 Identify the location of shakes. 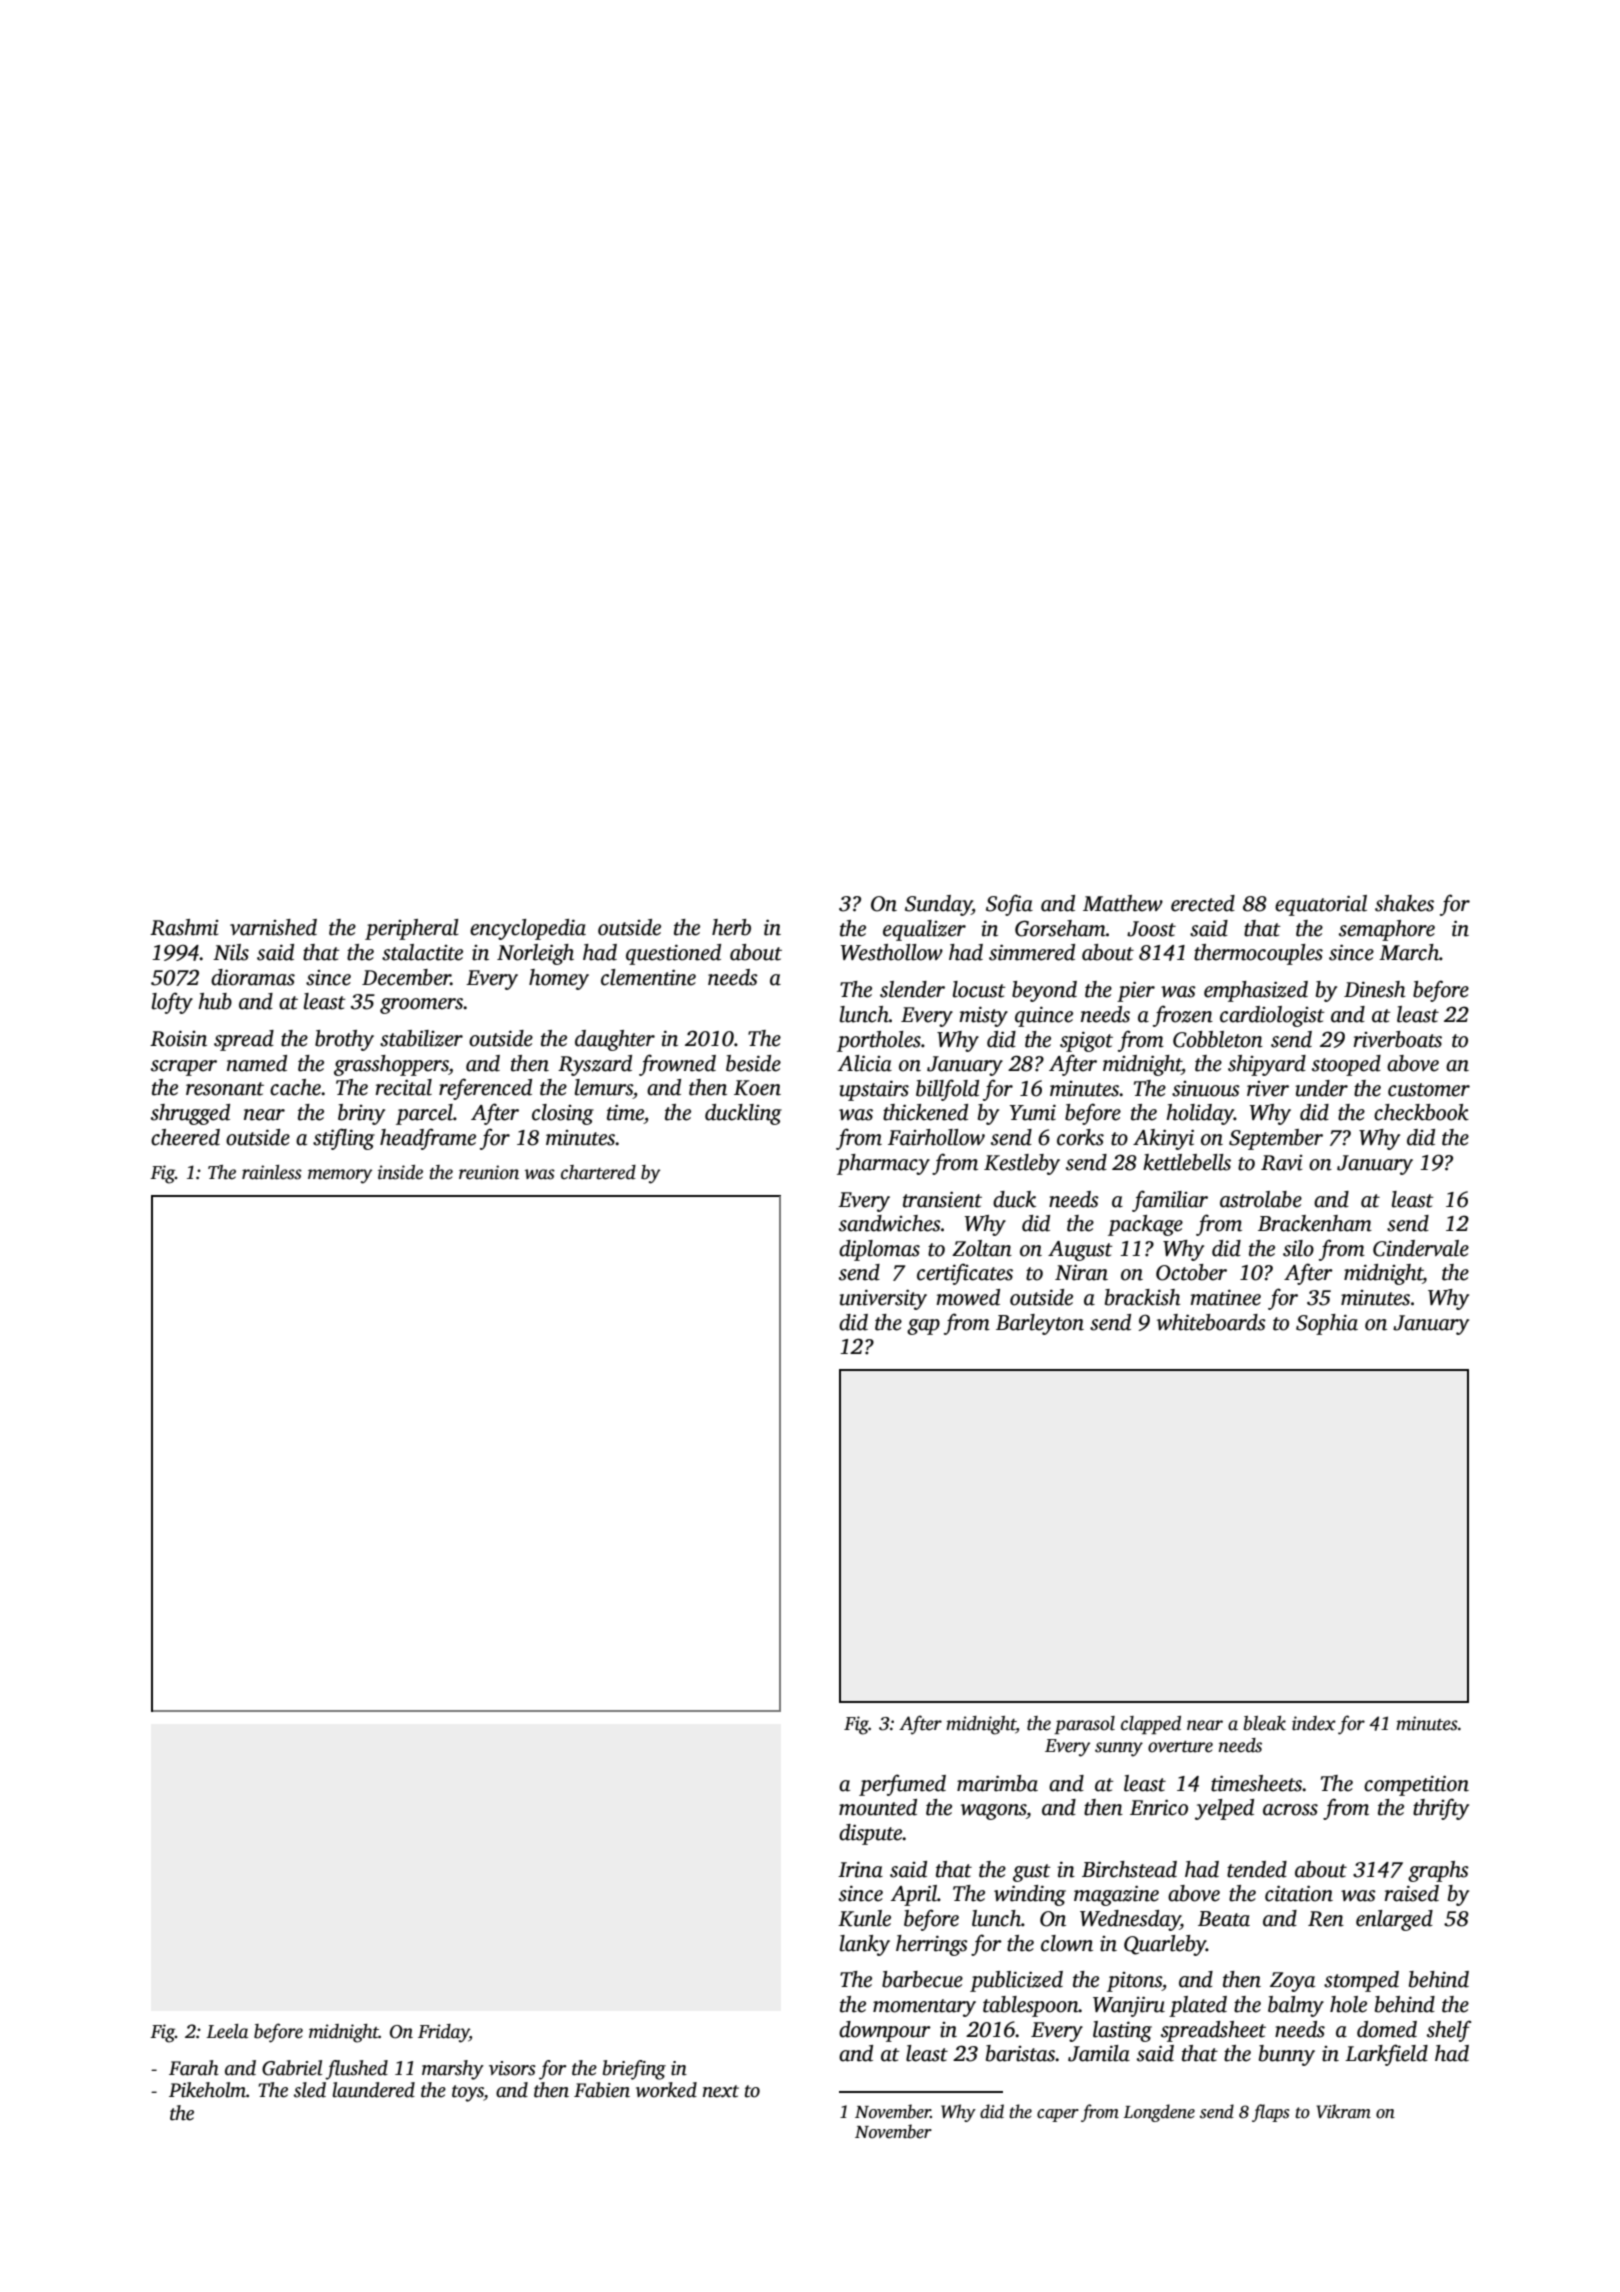
(1404, 903).
